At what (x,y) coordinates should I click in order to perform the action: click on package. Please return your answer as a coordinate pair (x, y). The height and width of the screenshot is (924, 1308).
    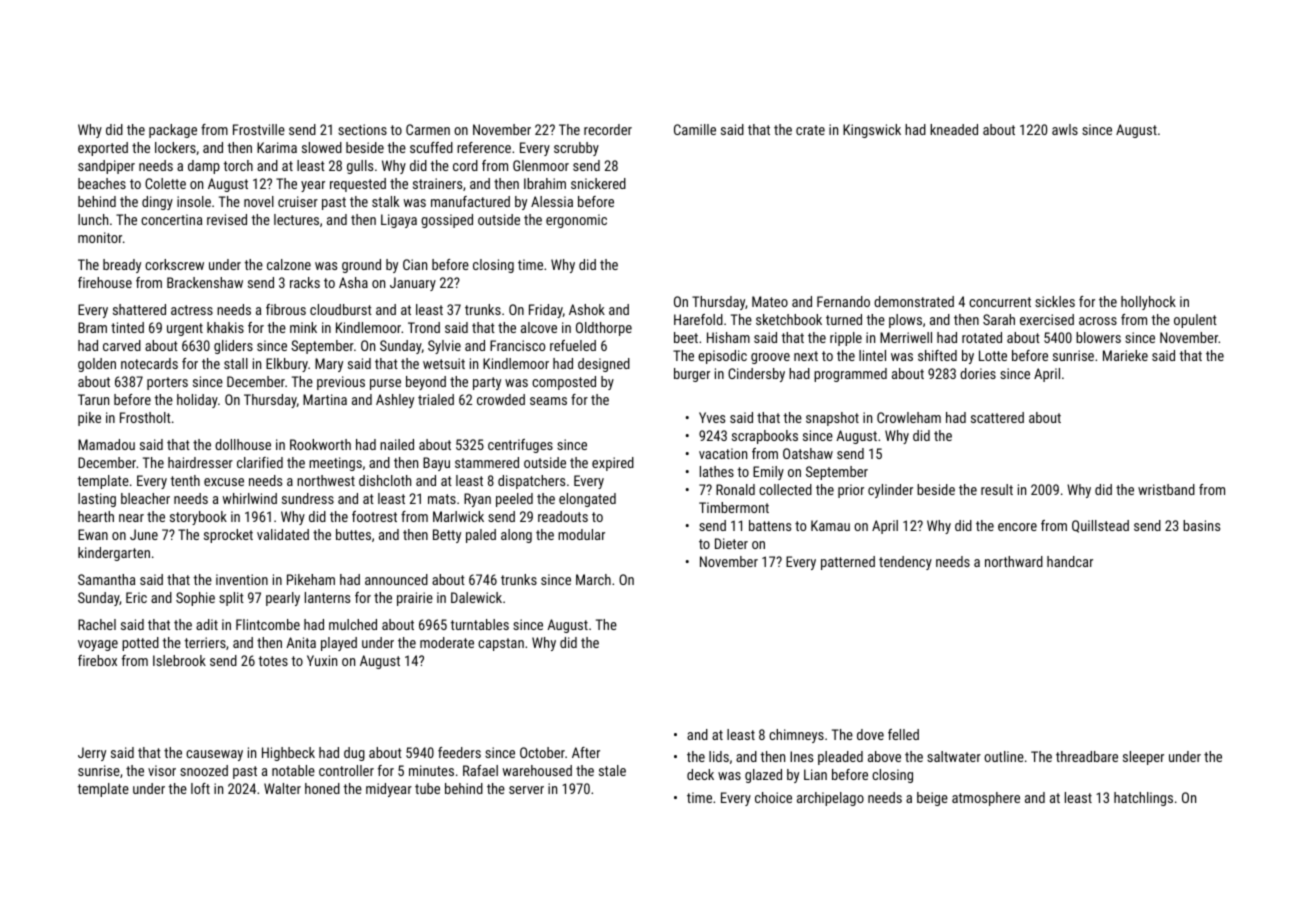
    Looking at the image, I should click on (173, 131).
